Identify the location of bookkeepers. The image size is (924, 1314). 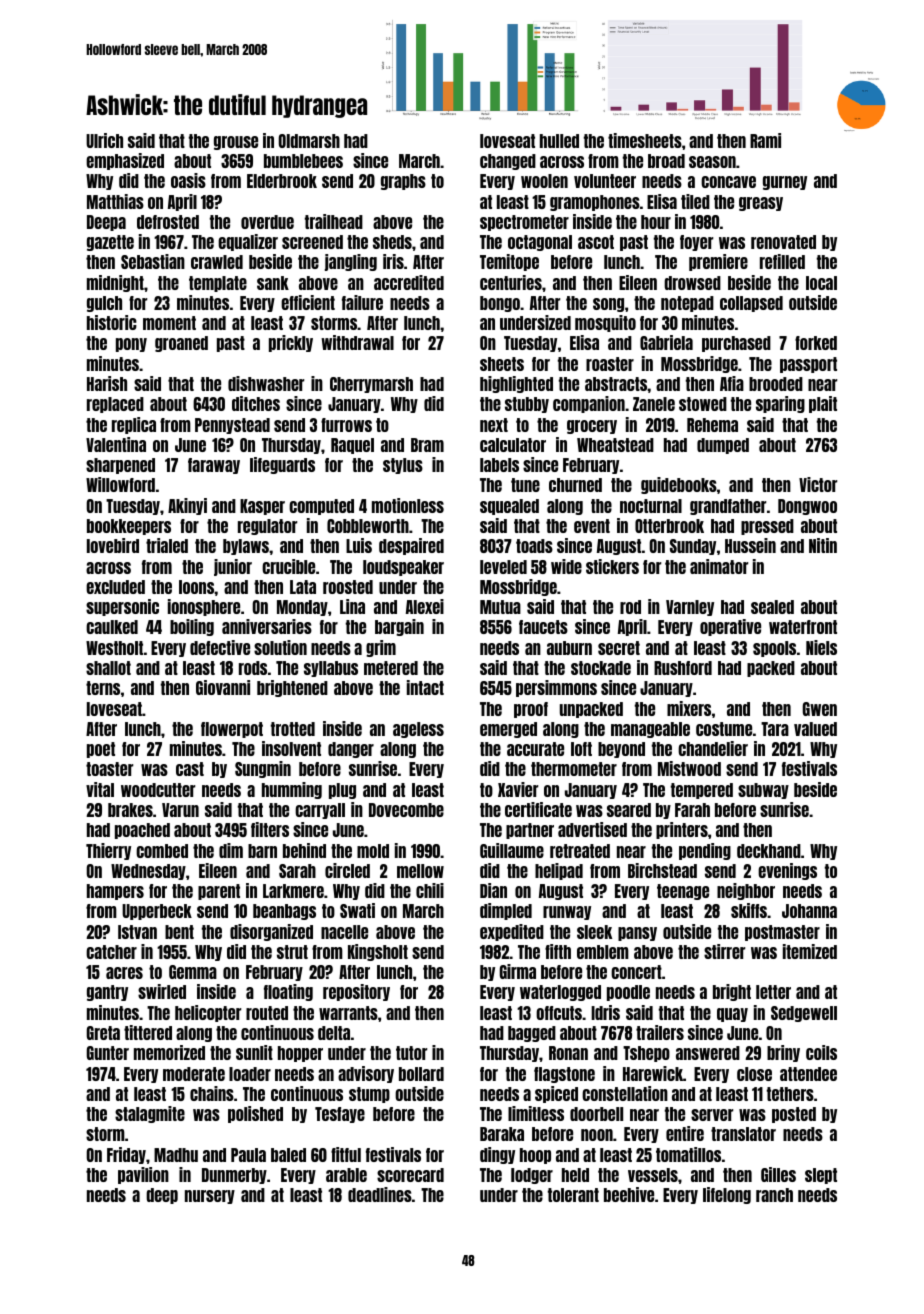
(129, 527).
